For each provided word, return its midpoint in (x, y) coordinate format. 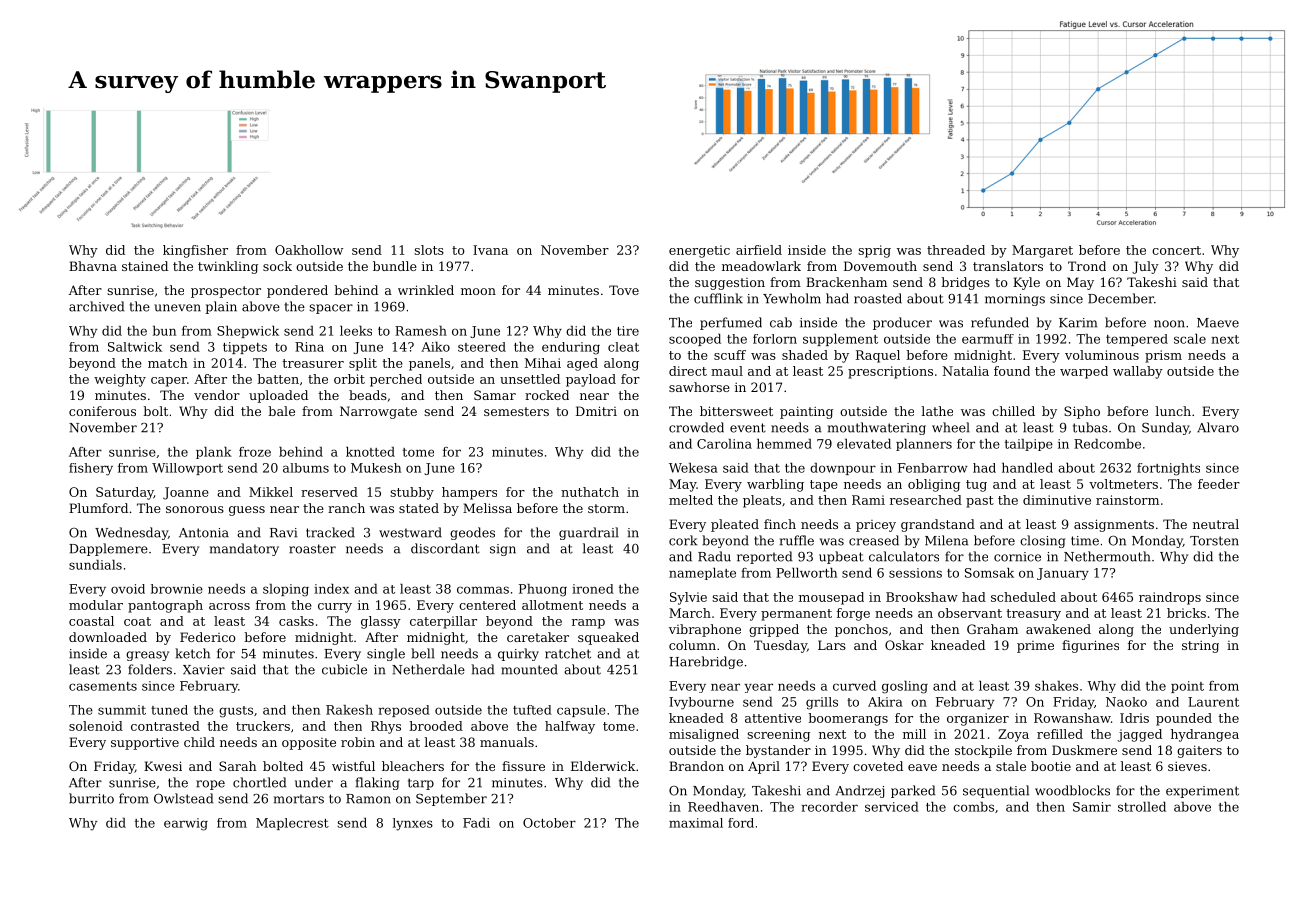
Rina (309, 347)
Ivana (490, 250)
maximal (696, 823)
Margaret (1042, 251)
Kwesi (163, 766)
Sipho (1082, 412)
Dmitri (596, 411)
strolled (1142, 807)
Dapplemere (108, 549)
